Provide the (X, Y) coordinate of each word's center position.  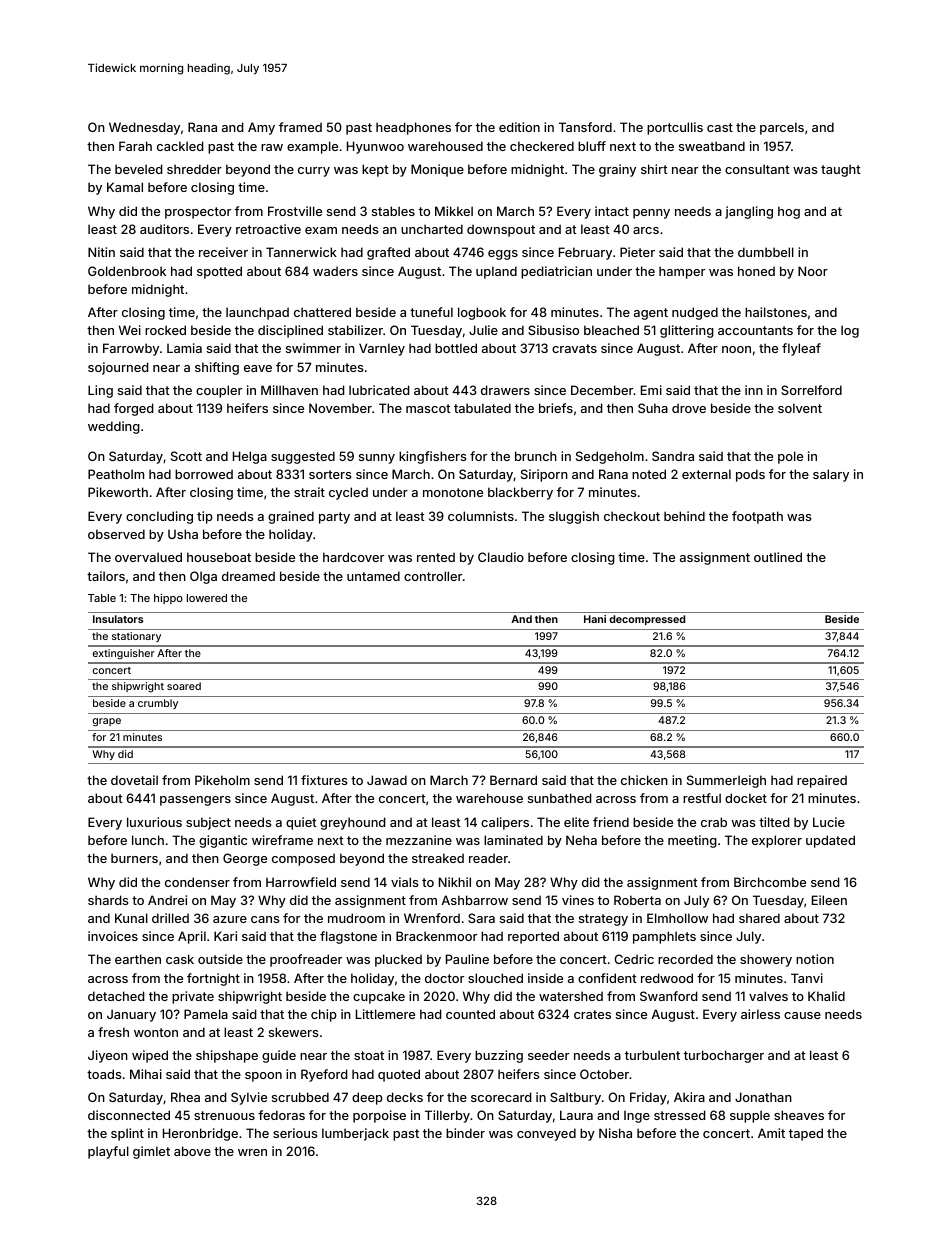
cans (265, 919)
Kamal (125, 187)
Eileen (829, 900)
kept (375, 170)
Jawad (387, 780)
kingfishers (432, 457)
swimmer (313, 348)
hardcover (353, 557)
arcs (646, 230)
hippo (168, 598)
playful (108, 1152)
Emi (651, 390)
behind (684, 516)
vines (578, 900)
